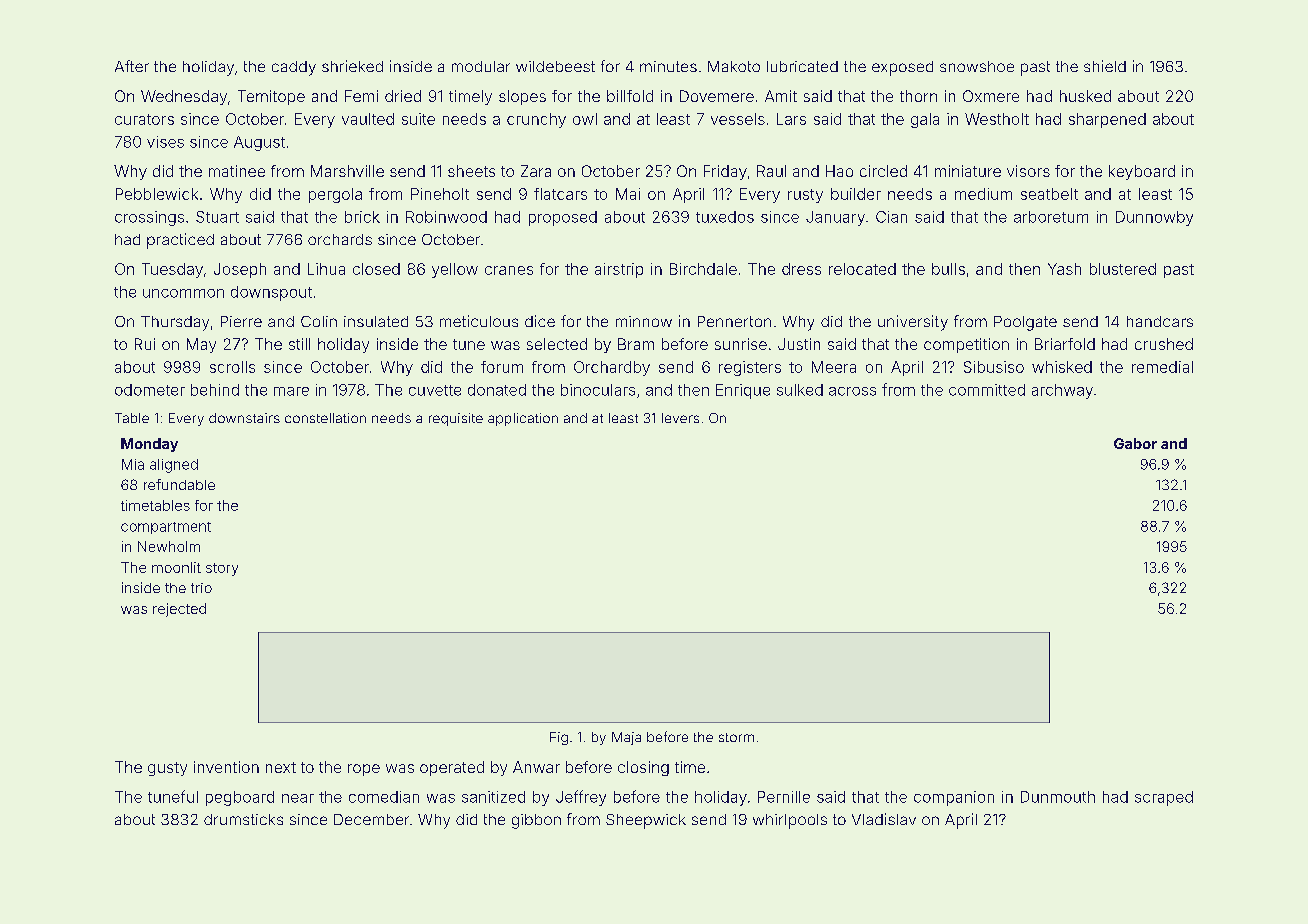 This image has height=924, width=1308. I want to click on Westholt, so click(997, 119).
